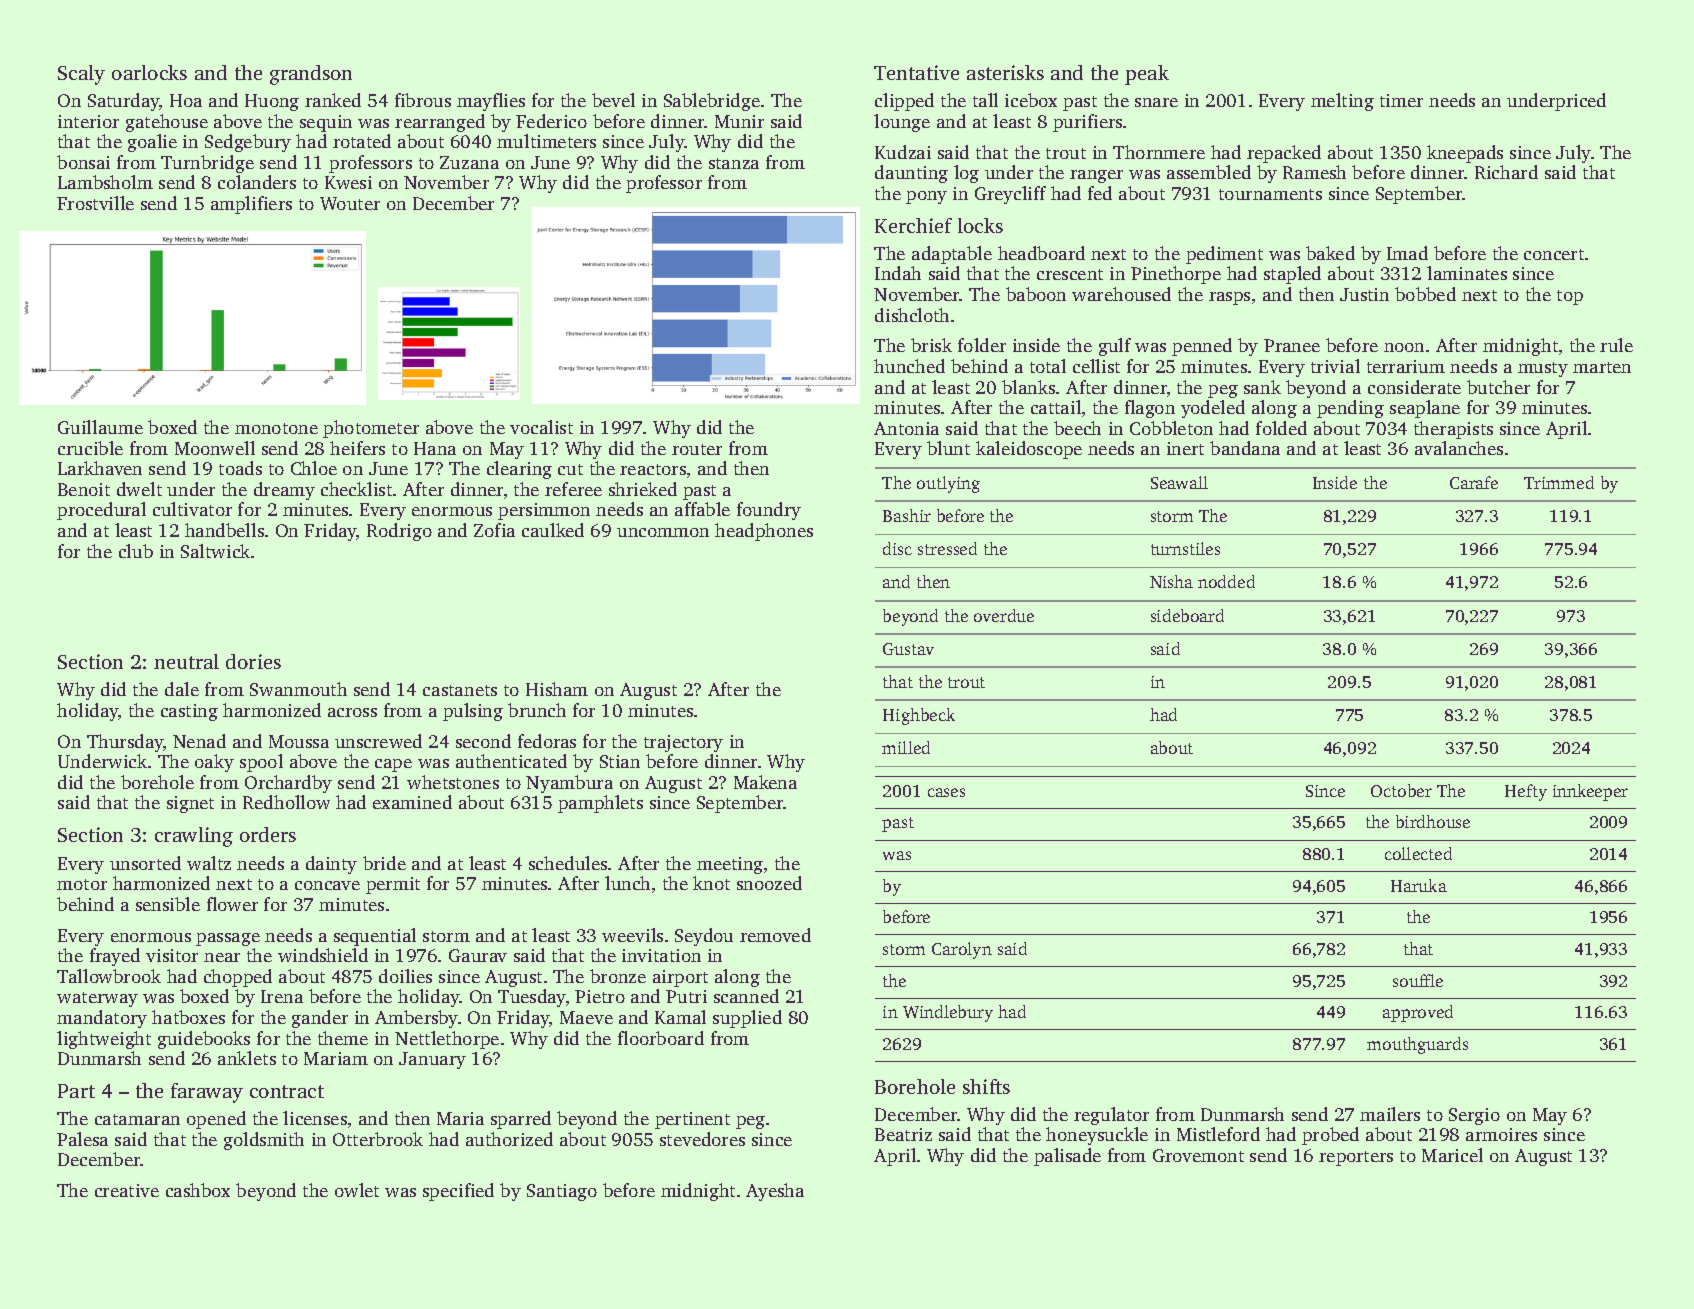 This page has width=1694, height=1309. I want to click on Scaly, so click(81, 75).
